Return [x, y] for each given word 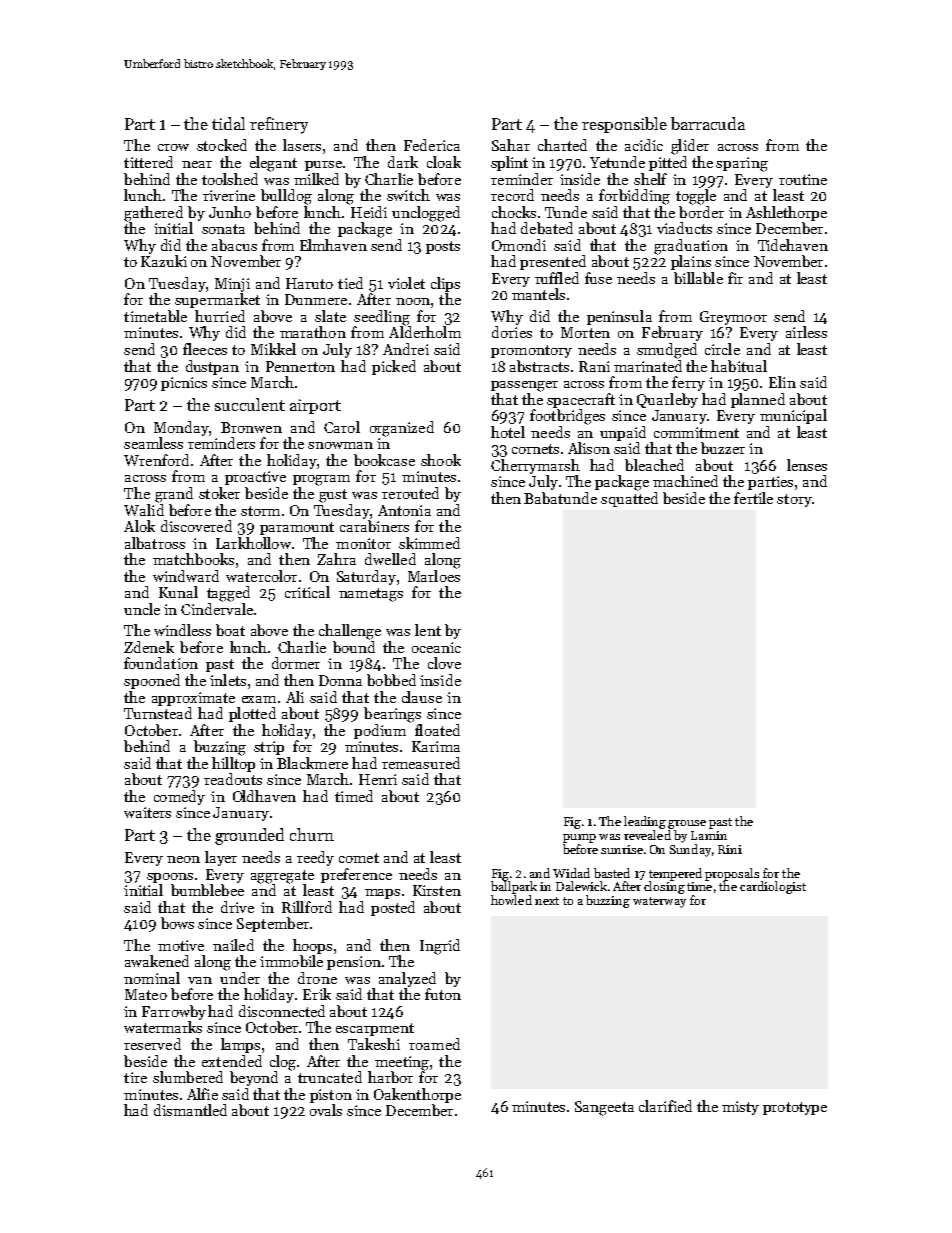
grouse [687, 824]
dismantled [190, 1110]
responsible [624, 125]
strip [269, 748]
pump [579, 838]
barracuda [708, 123]
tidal [228, 123]
